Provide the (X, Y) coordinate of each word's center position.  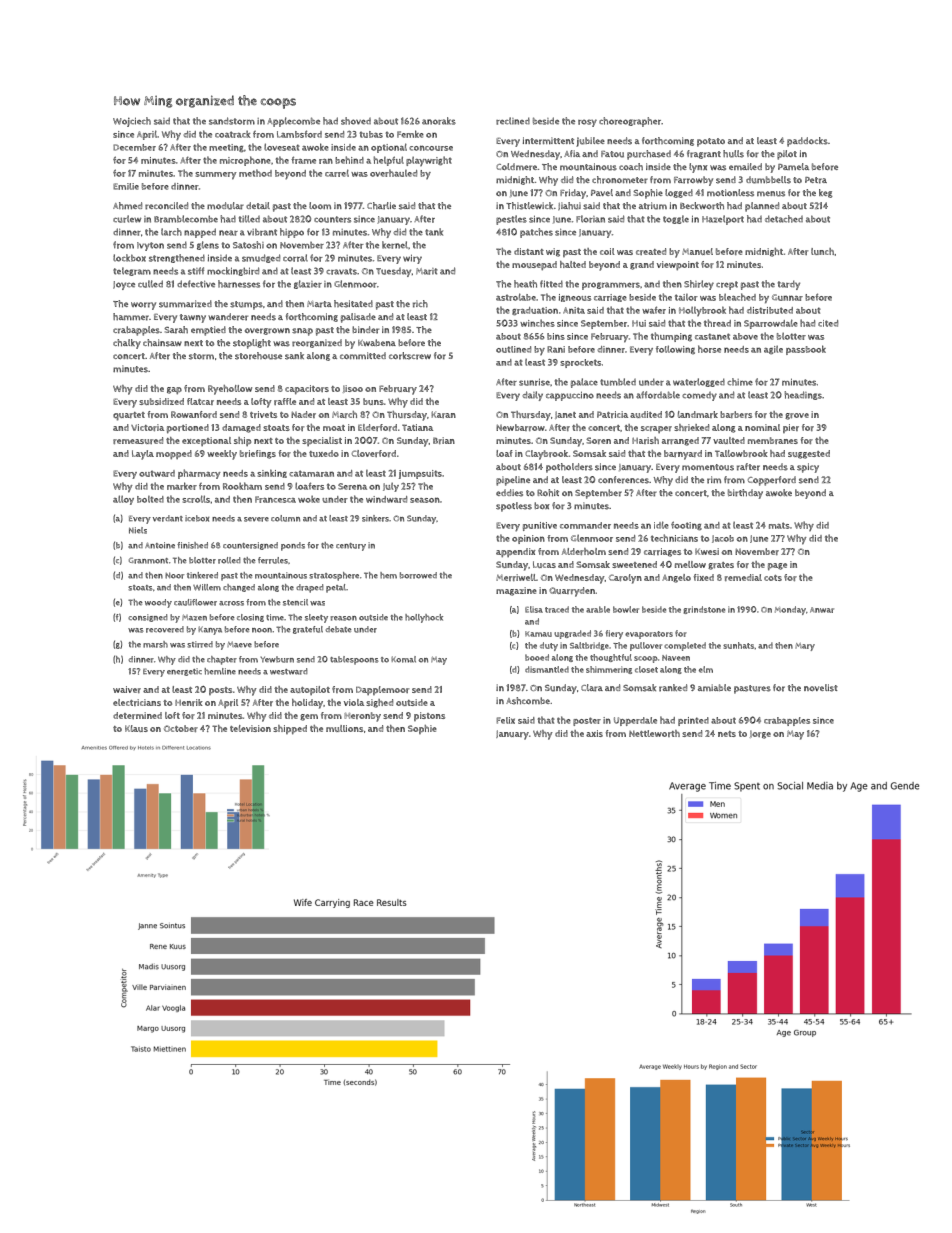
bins (556, 336)
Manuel (697, 251)
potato (711, 142)
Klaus (136, 728)
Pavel (602, 192)
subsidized (161, 401)
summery (216, 176)
